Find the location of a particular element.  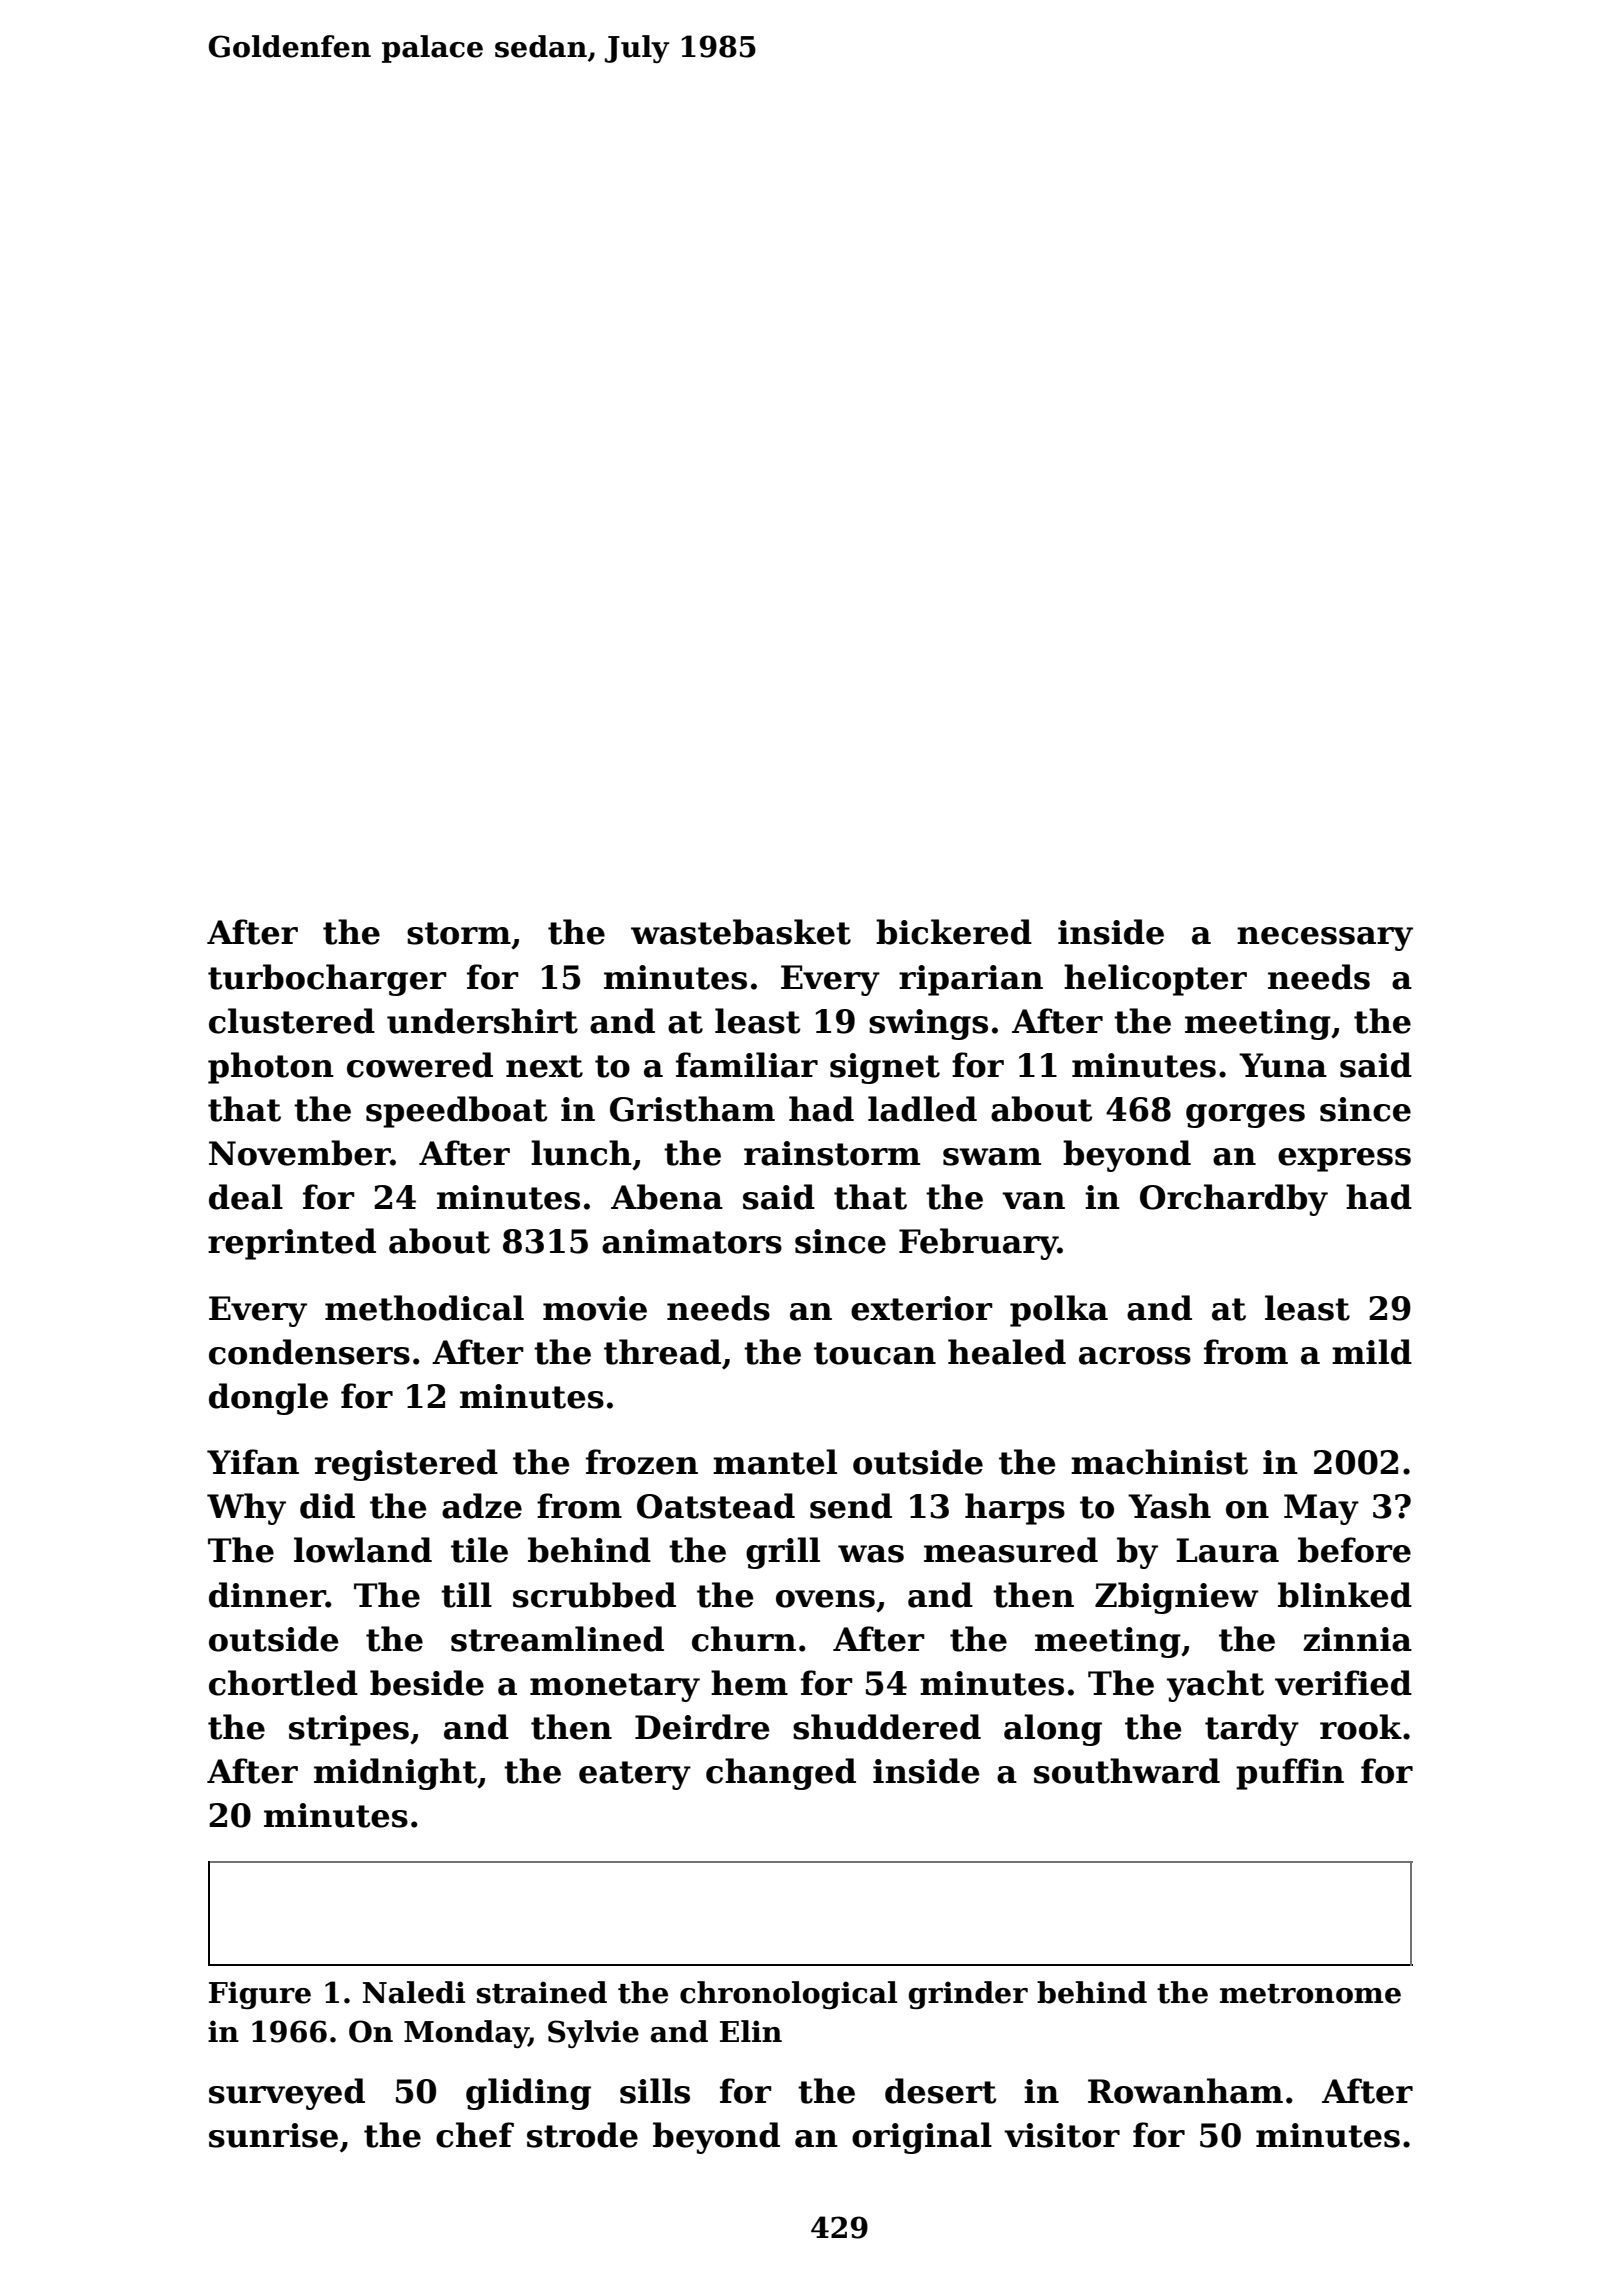

turbocharger is located at coordinates (327, 980).
